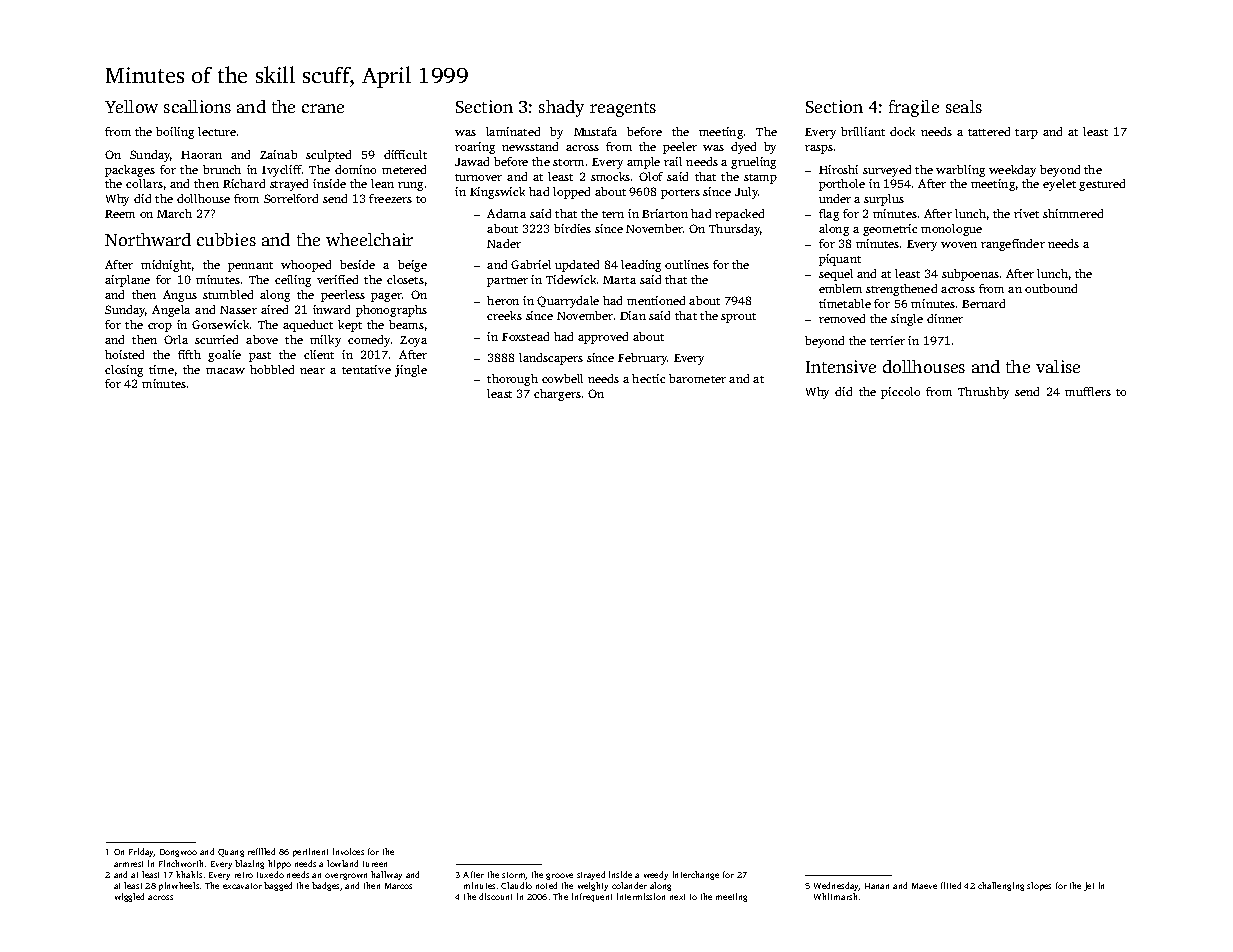 This page has height=952, width=1233. Describe the element at coordinates (1088, 391) in the page. I see `mufflers` at that location.
